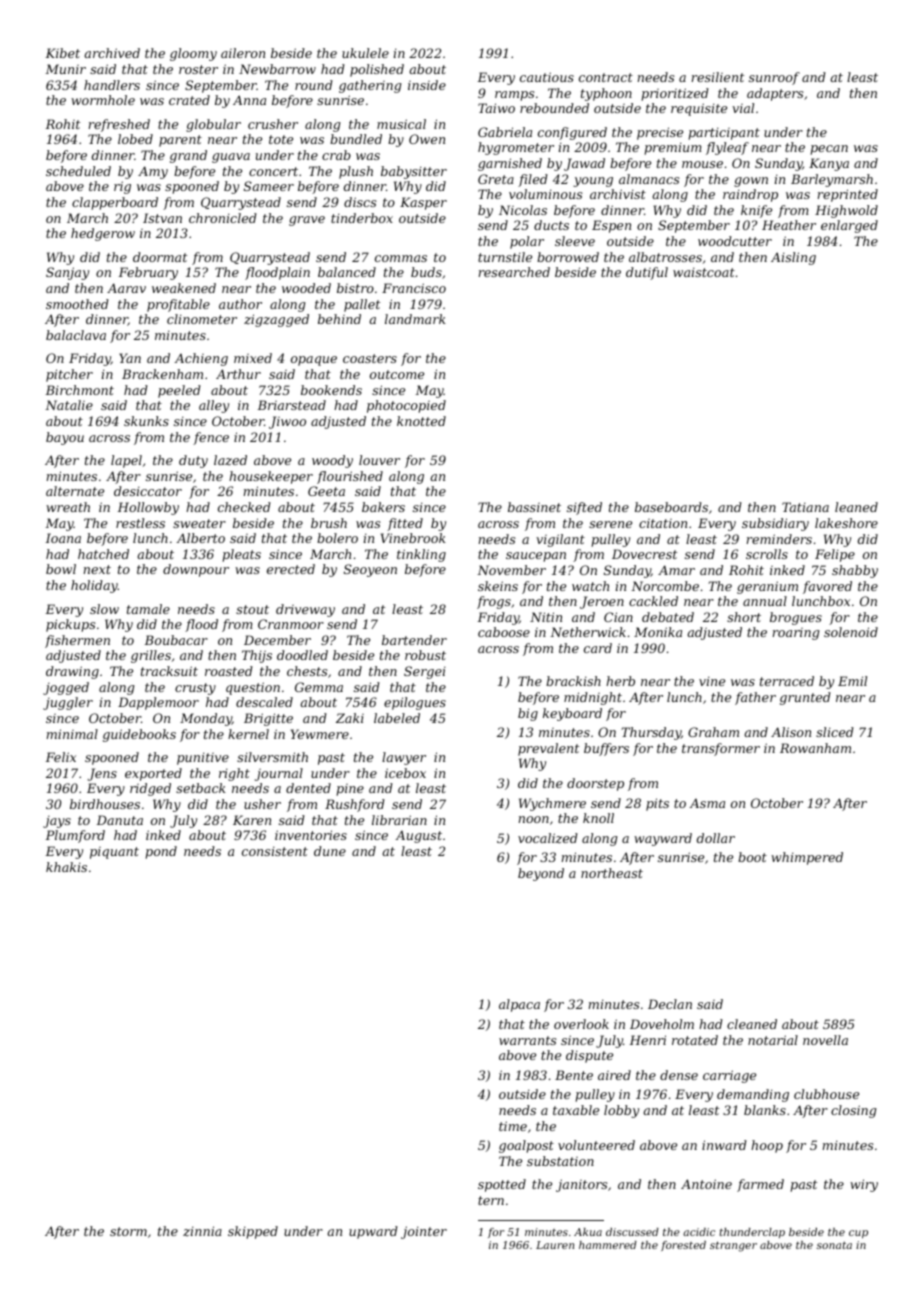 The height and width of the screenshot is (1308, 924). Describe the element at coordinates (675, 94) in the screenshot. I see `prioritized` at that location.
